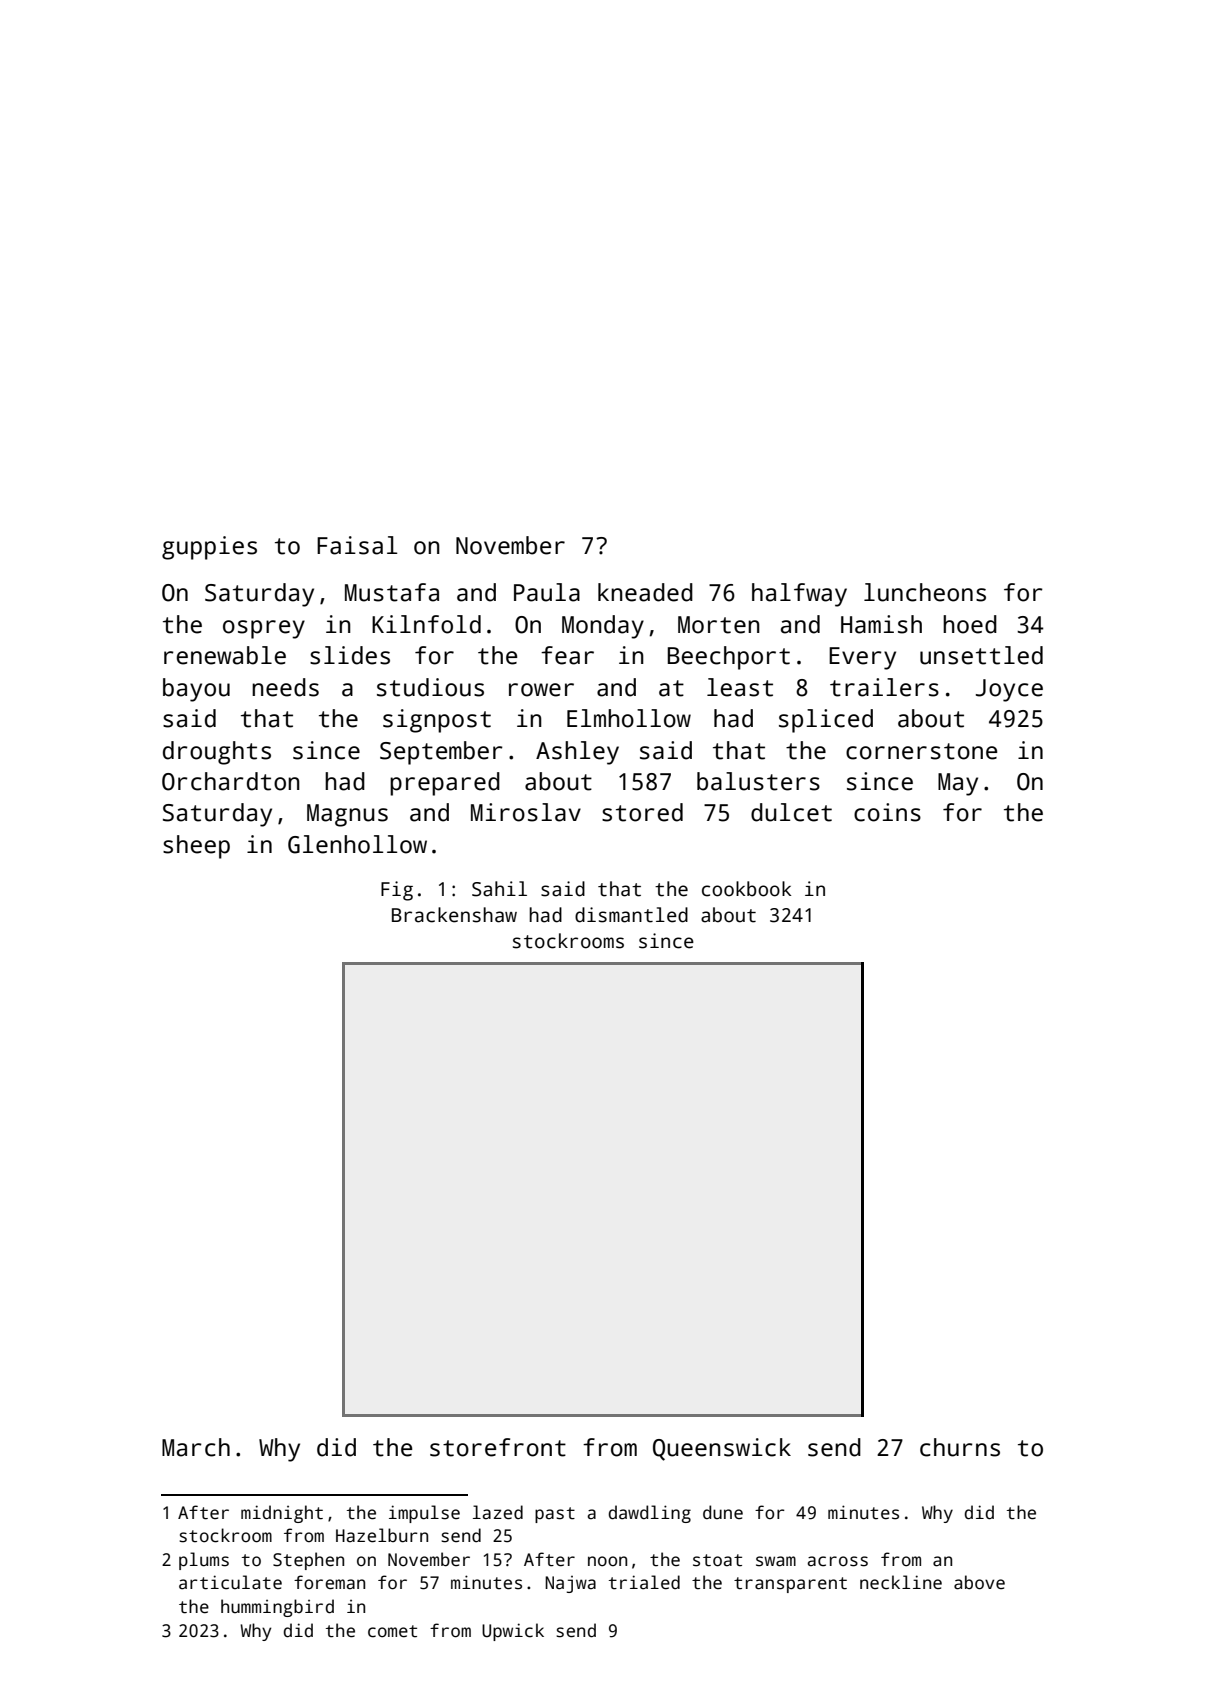  What do you see at coordinates (901, 1582) in the screenshot?
I see `neckline` at bounding box center [901, 1582].
